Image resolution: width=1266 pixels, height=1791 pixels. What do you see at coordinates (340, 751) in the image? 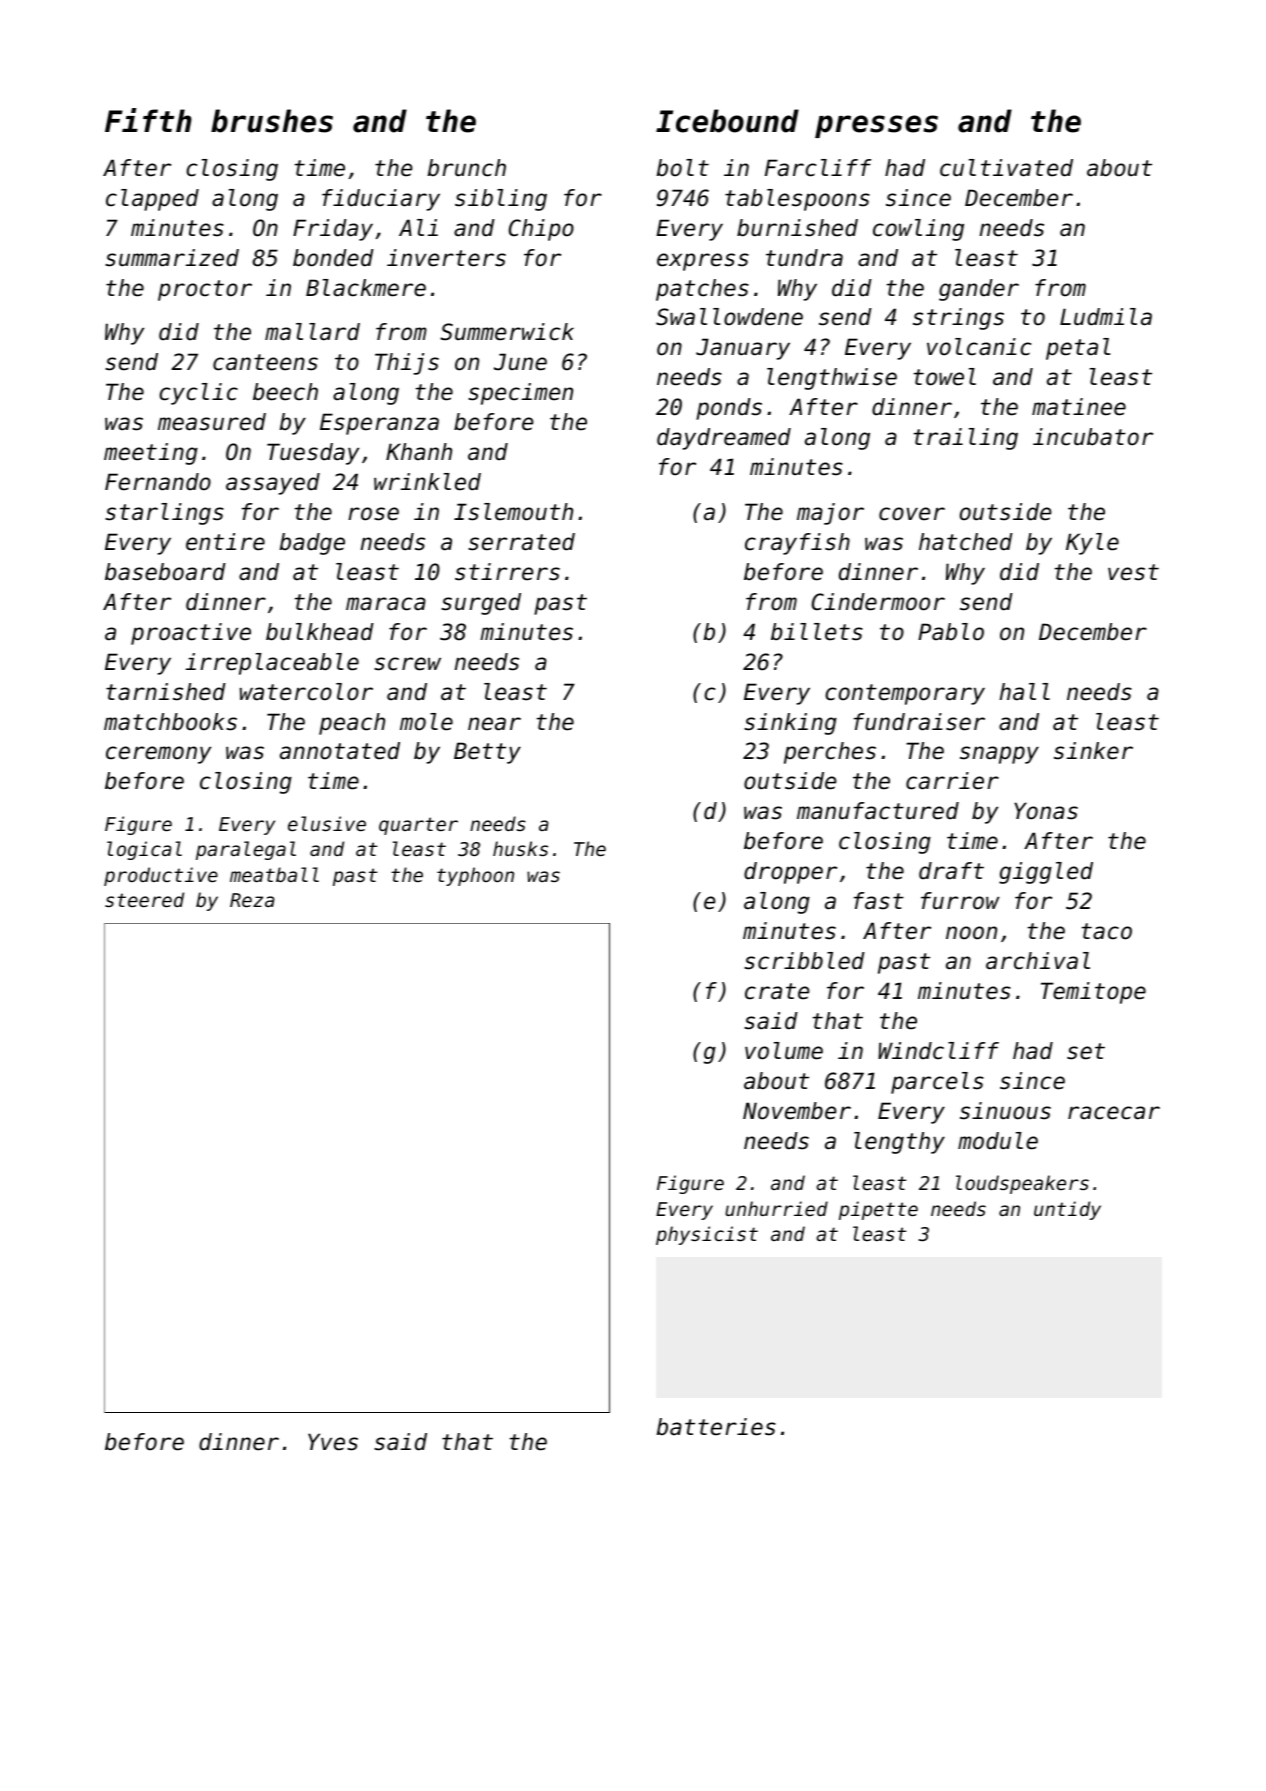
I see `annotated` at bounding box center [340, 751].
